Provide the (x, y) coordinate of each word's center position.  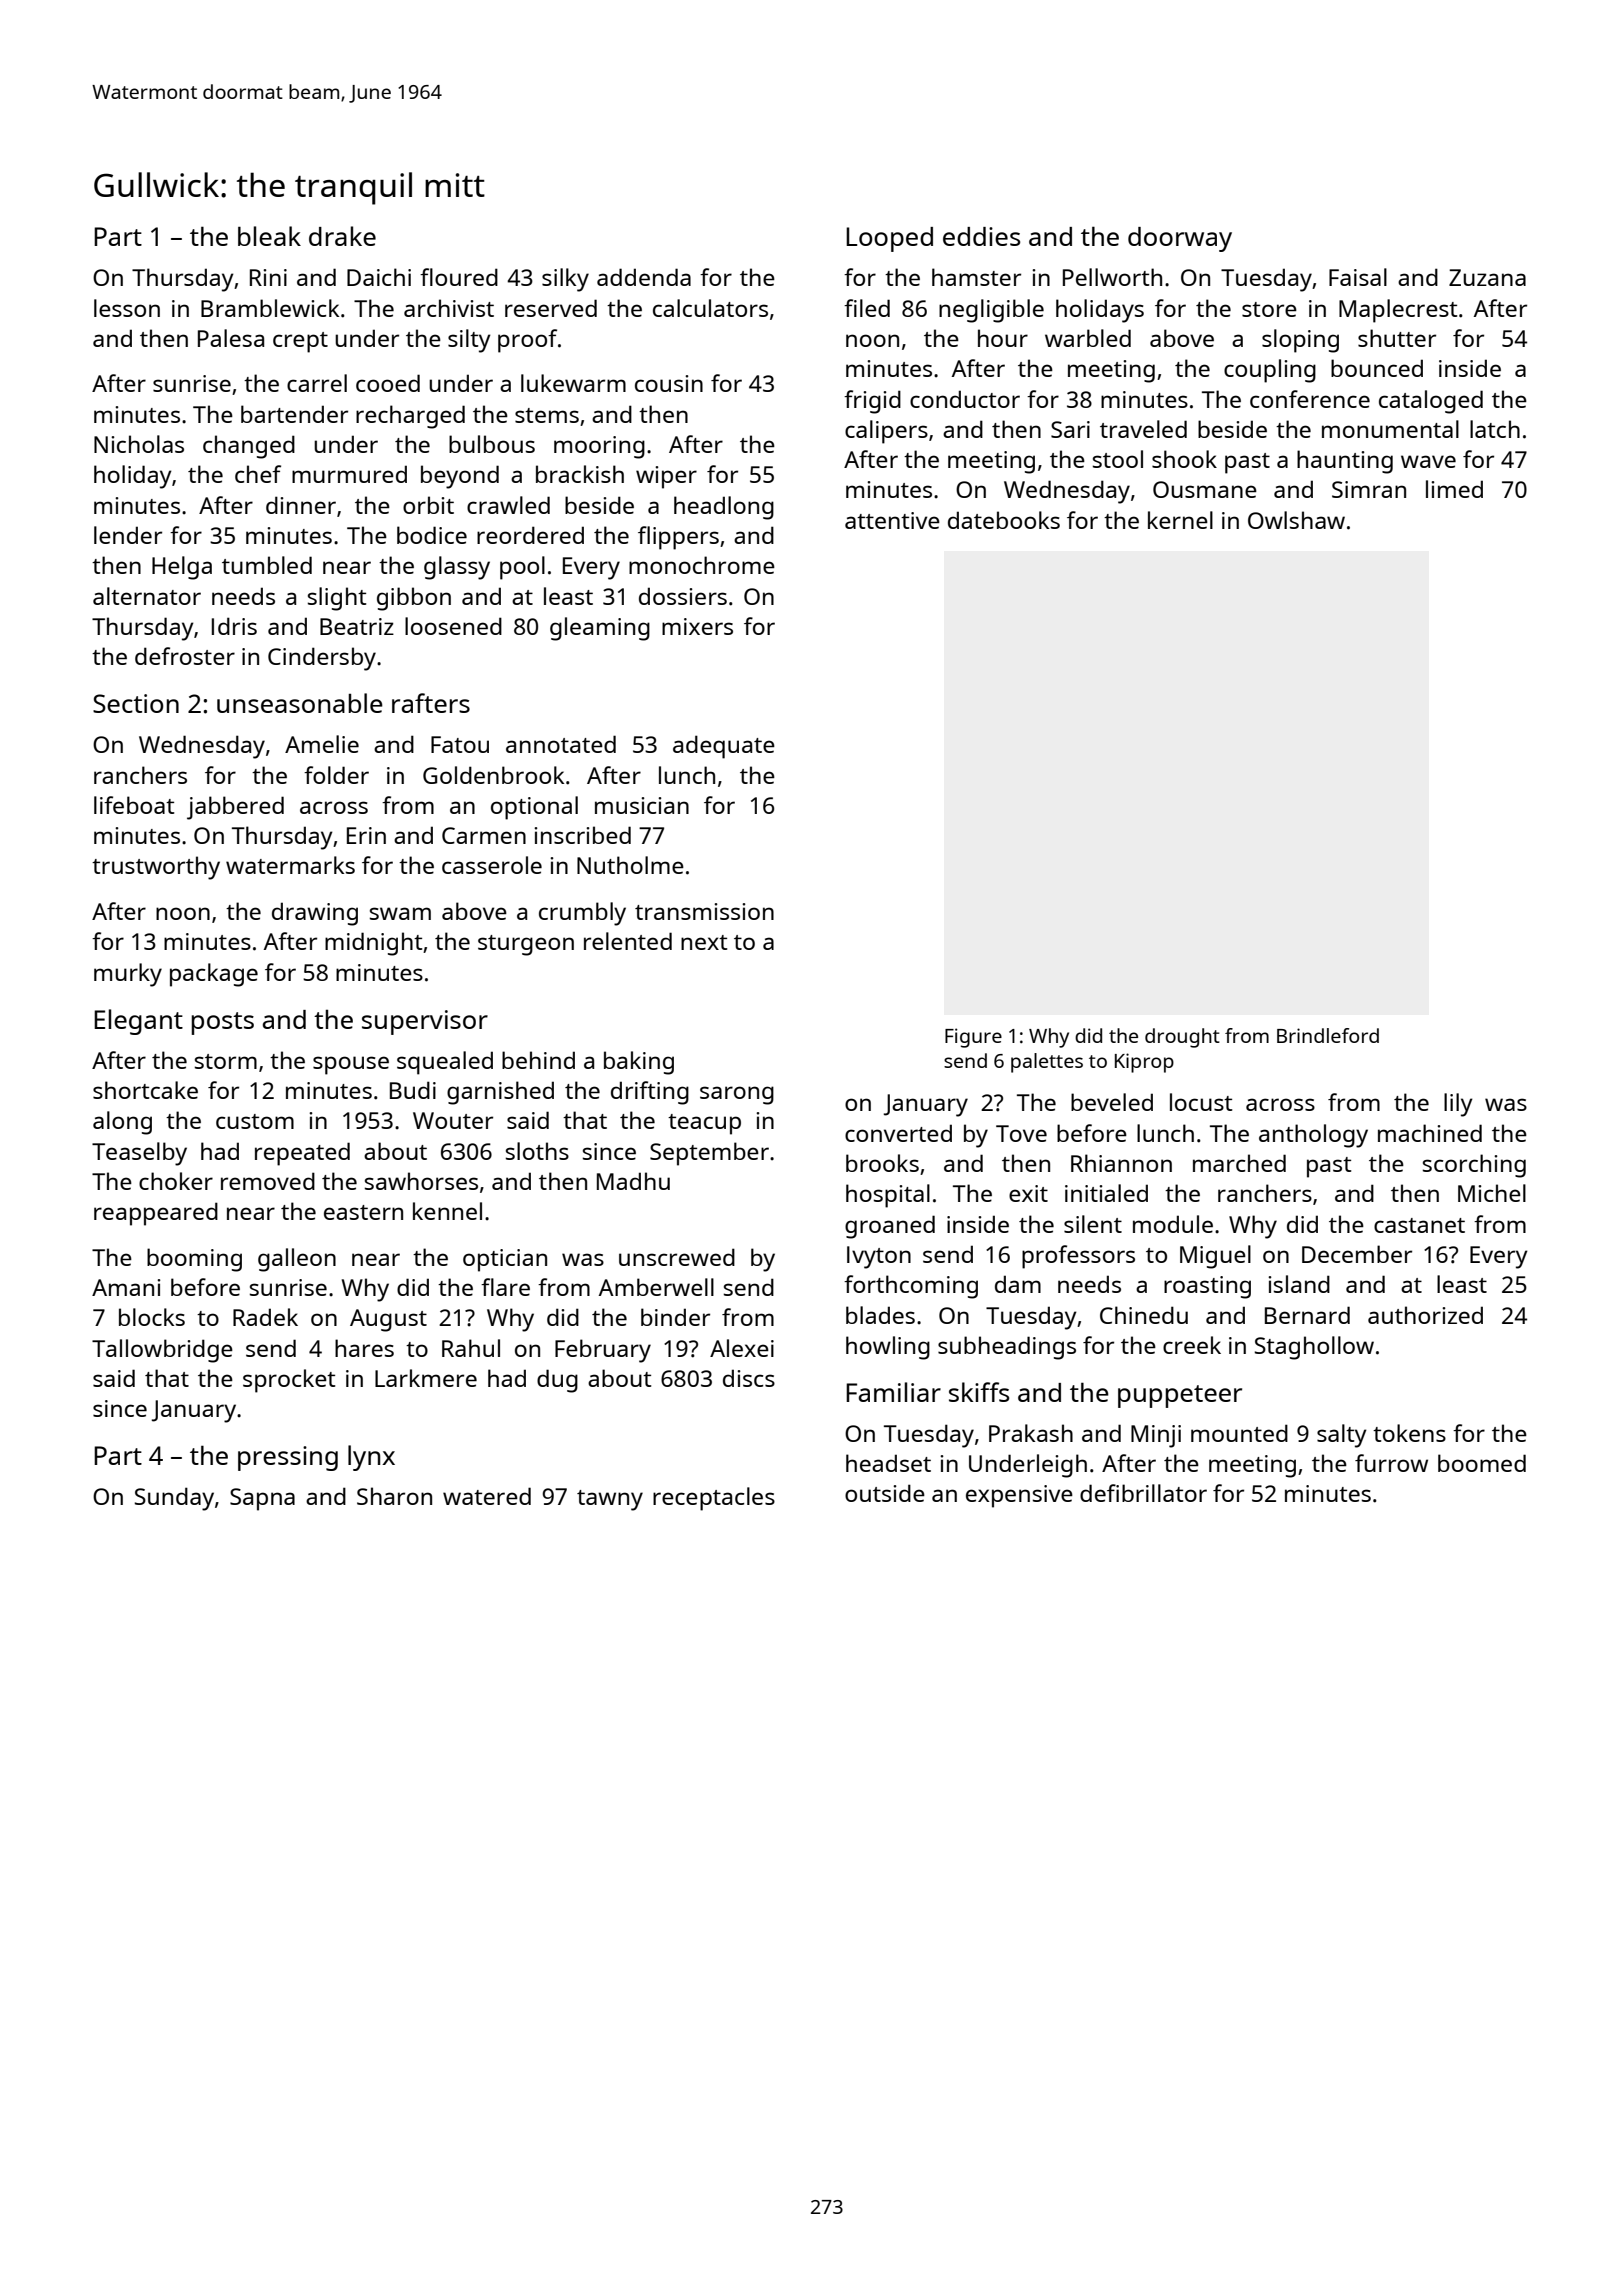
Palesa (231, 338)
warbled (1088, 338)
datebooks (1004, 520)
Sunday (174, 1499)
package (214, 975)
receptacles (714, 1499)
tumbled (267, 565)
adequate (724, 747)
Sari (1070, 429)
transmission (704, 911)
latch (1495, 429)
